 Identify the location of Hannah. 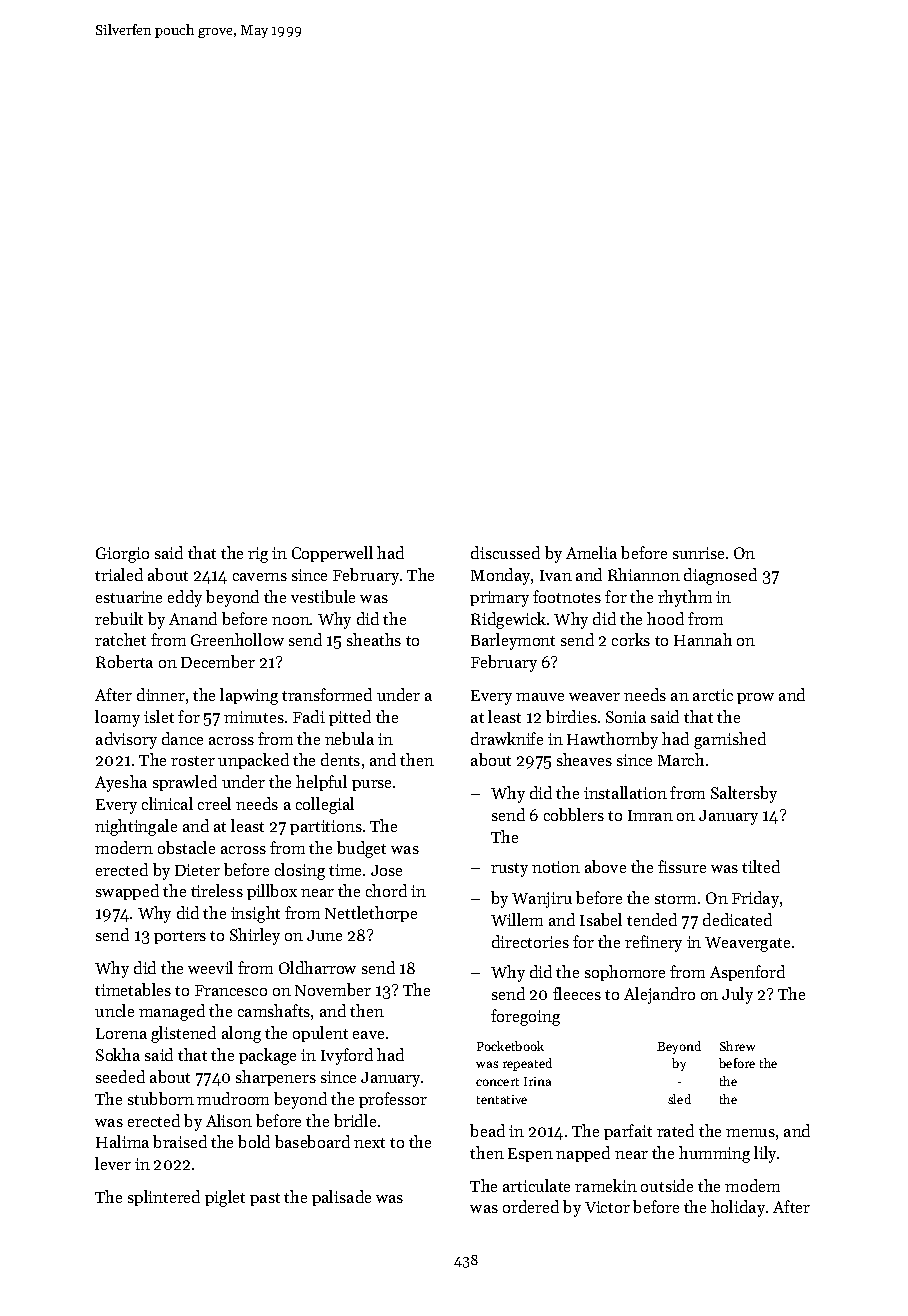
(703, 639).
